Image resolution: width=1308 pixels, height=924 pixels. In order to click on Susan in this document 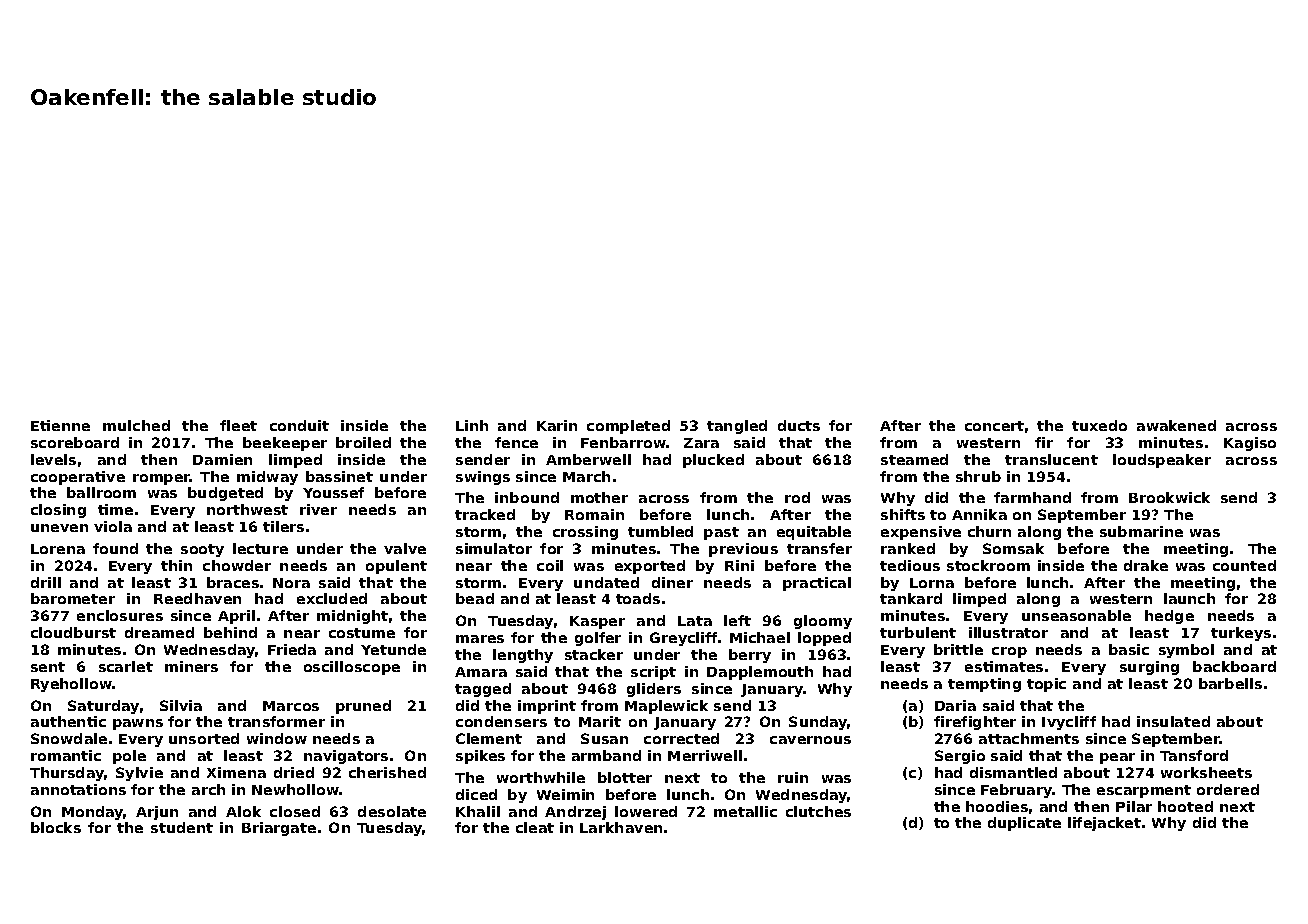, I will do `click(604, 738)`.
